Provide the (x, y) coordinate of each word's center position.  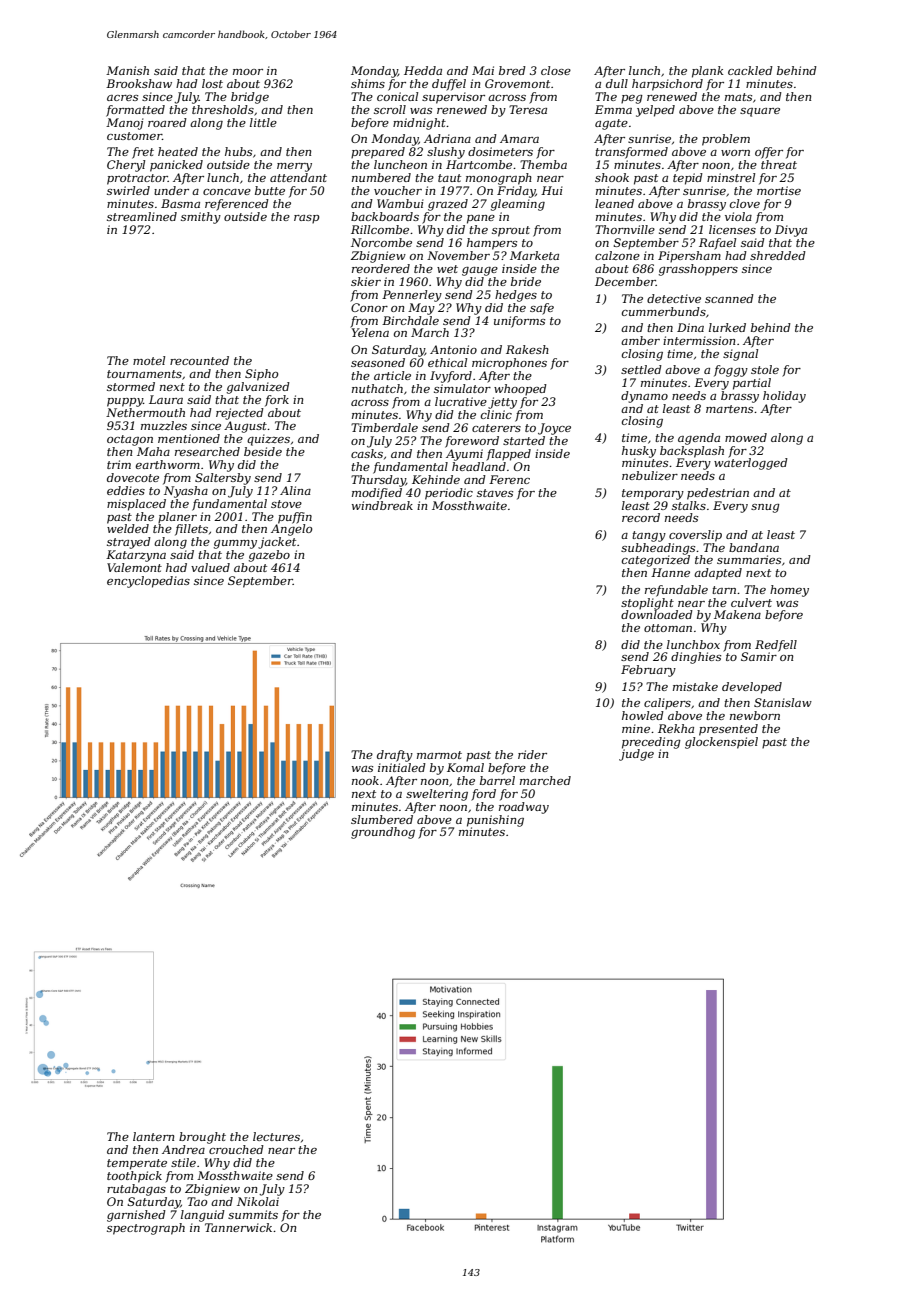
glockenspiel (721, 743)
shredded (778, 255)
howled (643, 715)
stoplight (647, 604)
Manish (127, 70)
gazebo (269, 556)
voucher (398, 190)
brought (202, 1138)
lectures (276, 1136)
